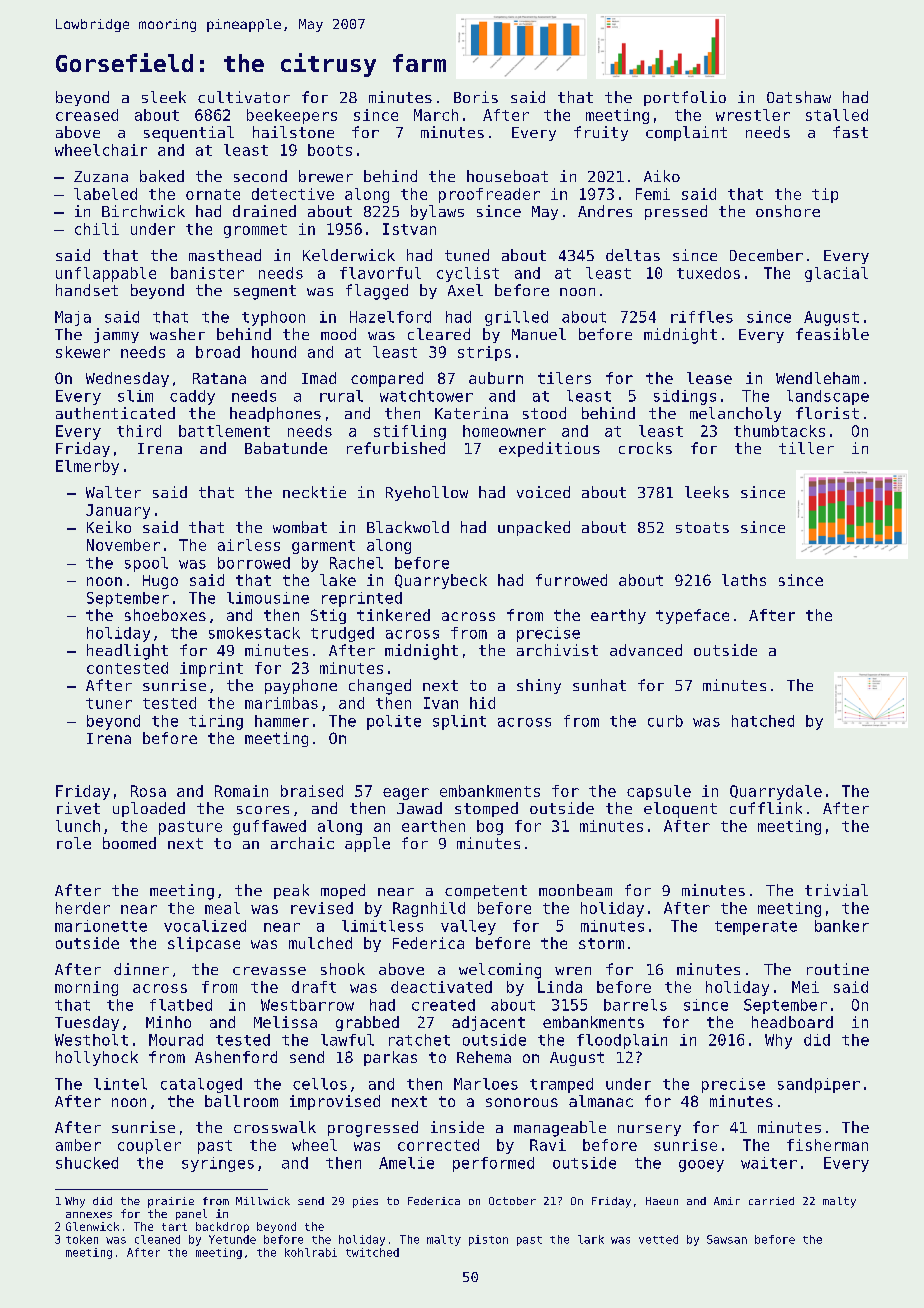 The width and height of the image is (924, 1308). Describe the element at coordinates (211, 669) in the image. I see `imprint` at that location.
